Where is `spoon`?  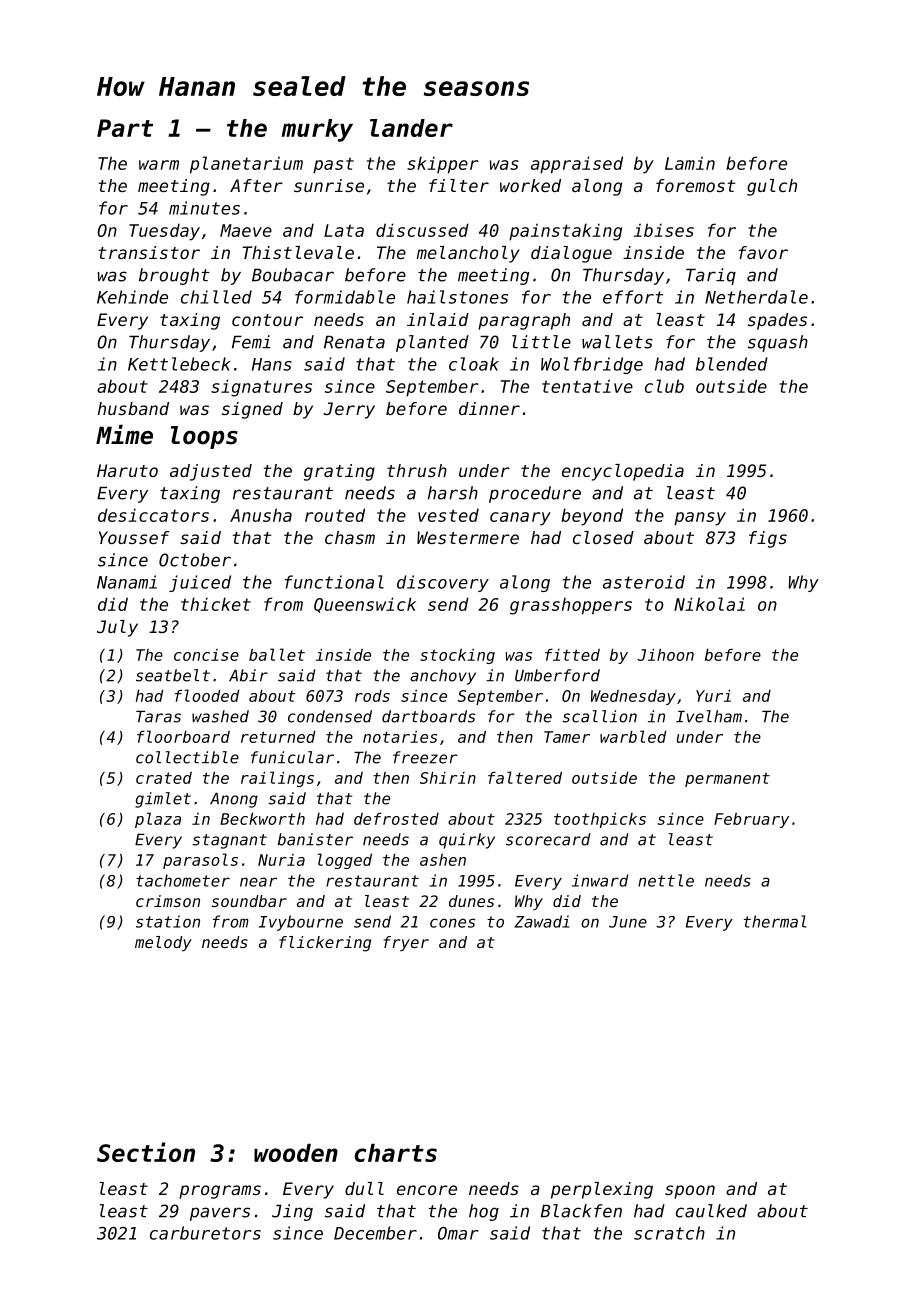
spoon is located at coordinates (690, 1192).
